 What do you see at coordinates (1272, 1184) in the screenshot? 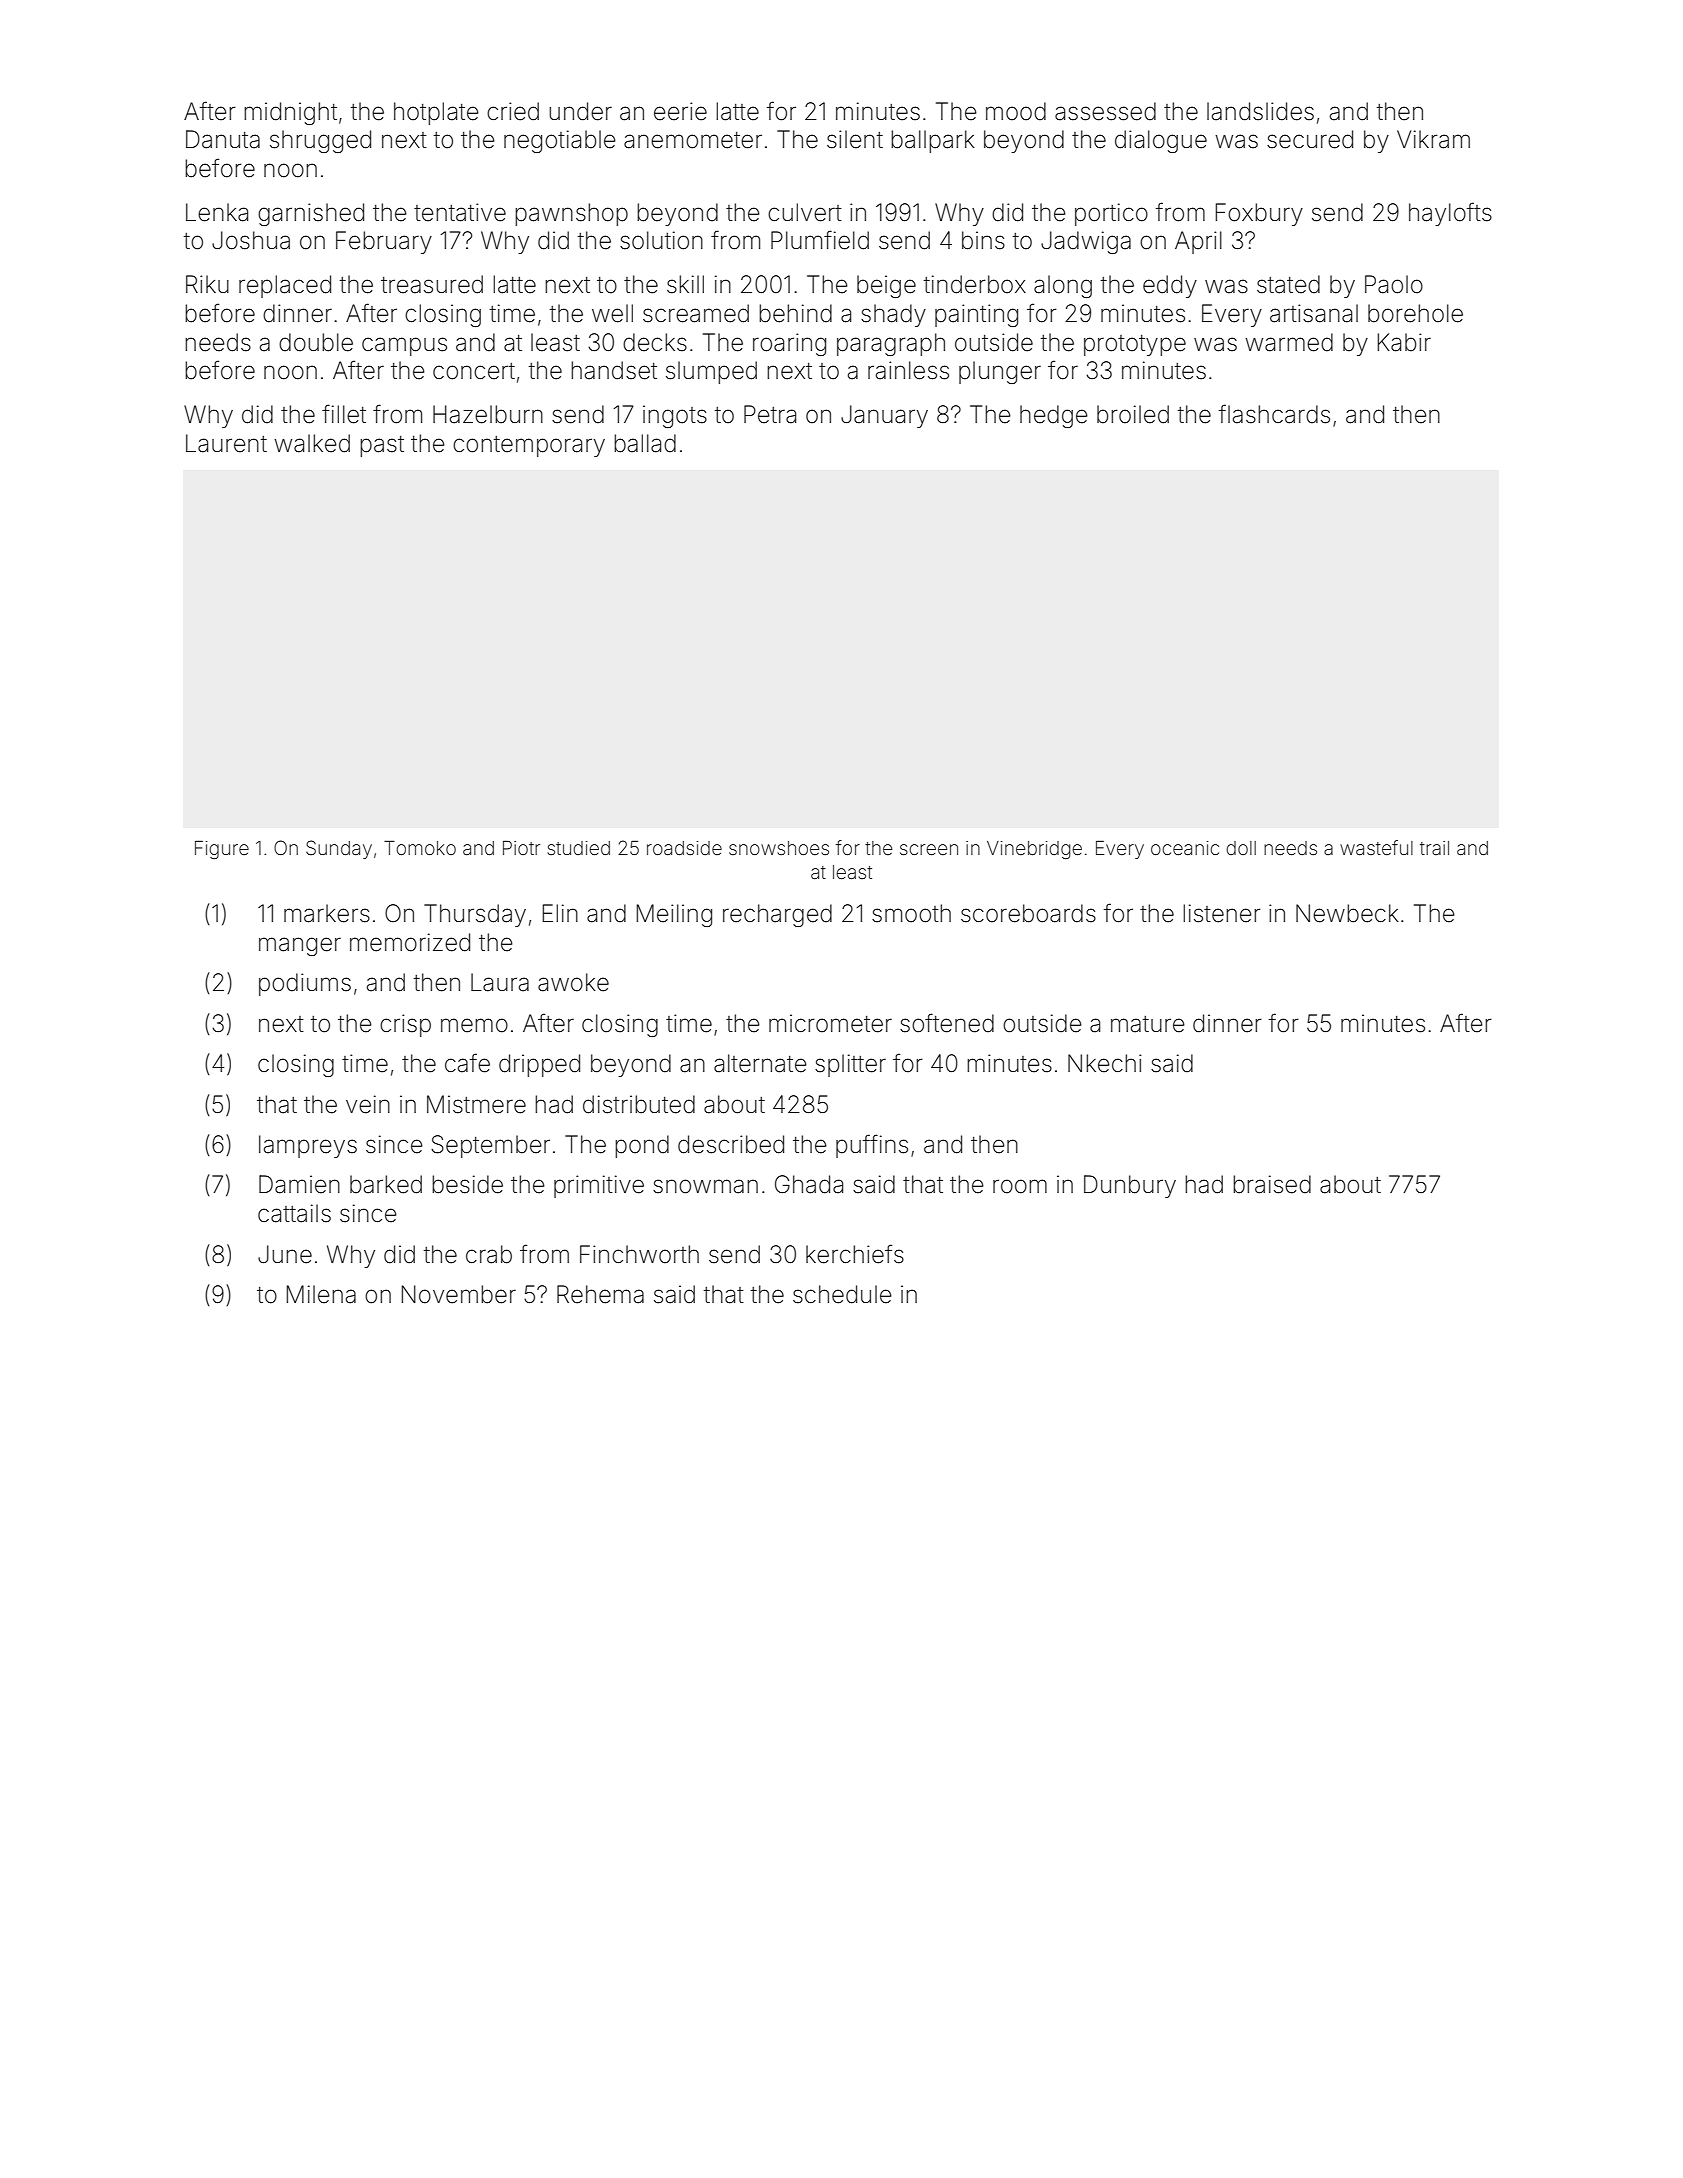
I see `braised` at bounding box center [1272, 1184].
